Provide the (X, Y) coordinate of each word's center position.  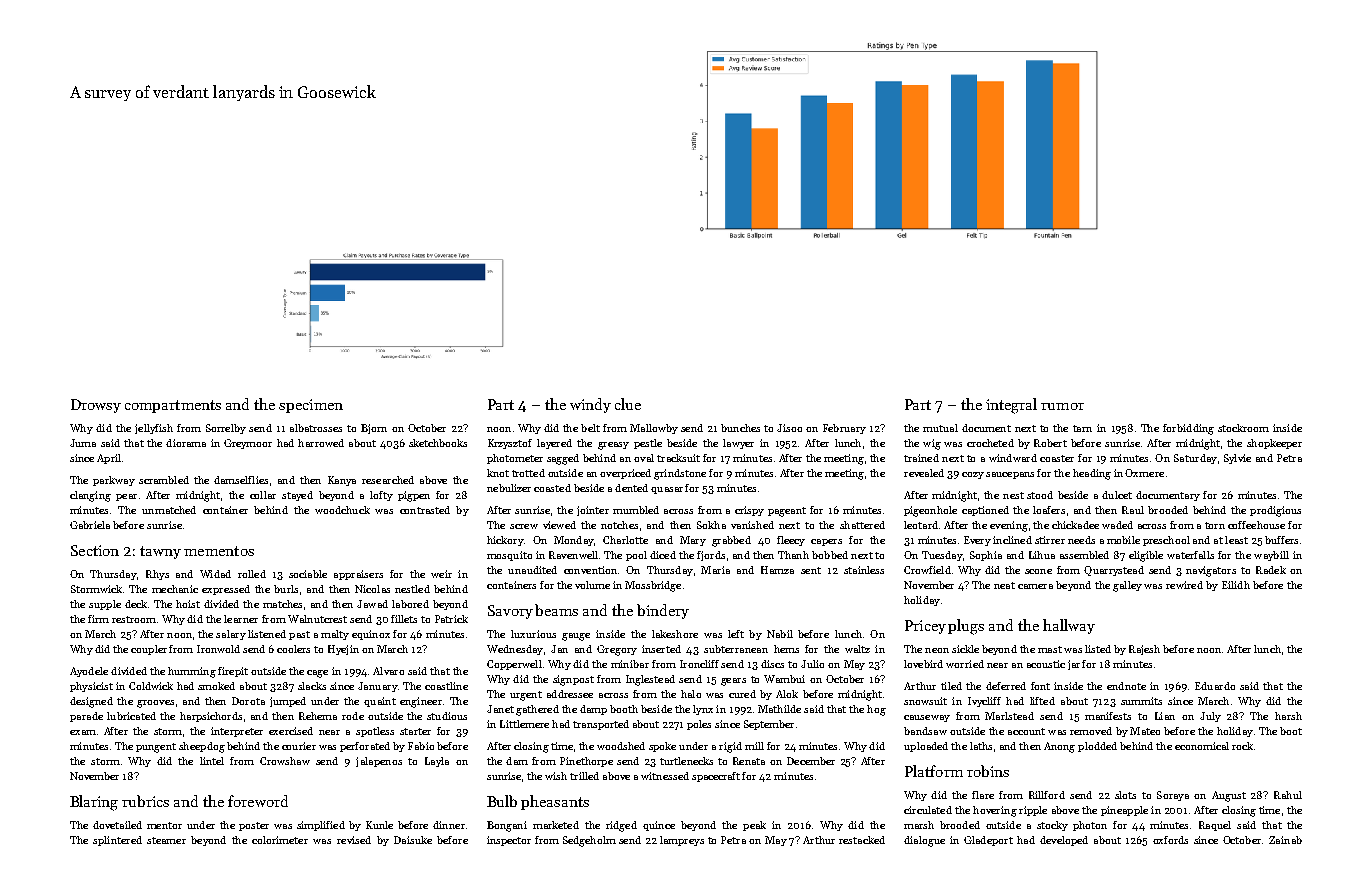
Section (95, 550)
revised (354, 840)
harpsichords (211, 717)
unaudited (532, 570)
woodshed (621, 746)
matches (282, 604)
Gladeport (988, 841)
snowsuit (925, 701)
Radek (1271, 570)
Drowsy (96, 406)
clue (628, 404)
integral (1011, 406)
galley (1127, 586)
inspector (509, 841)
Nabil (780, 634)
